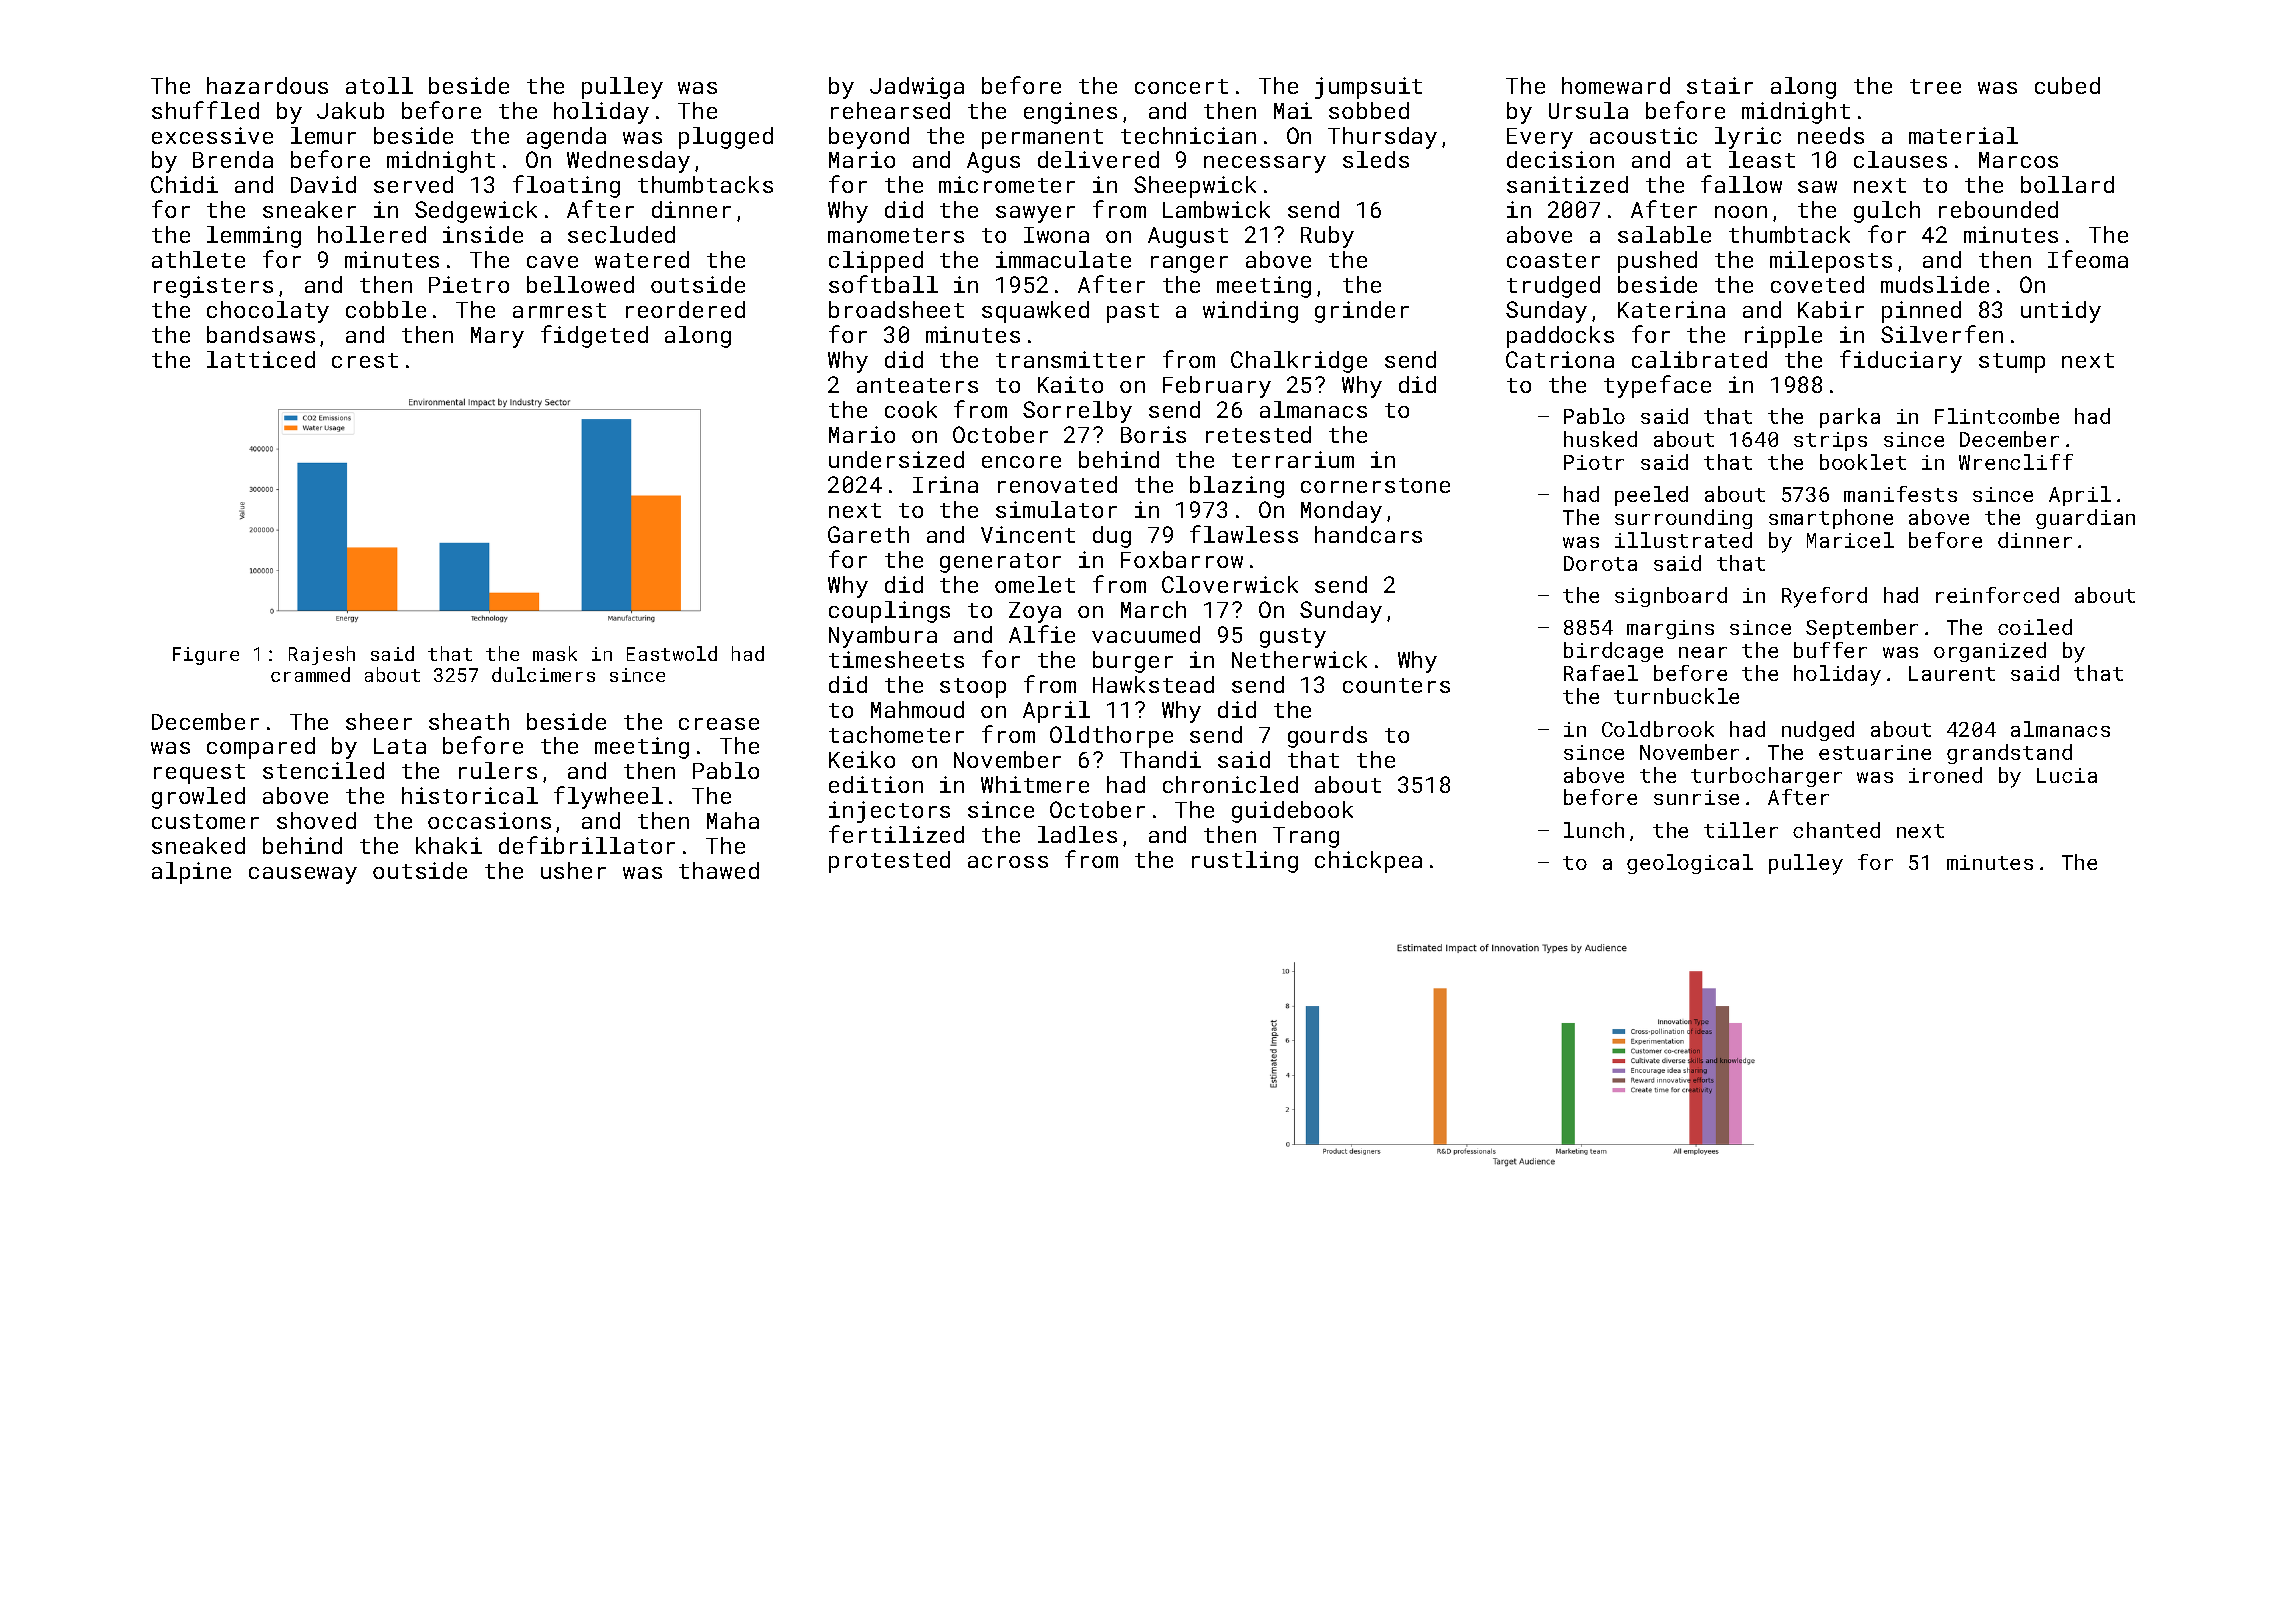 Image resolution: width=2292 pixels, height=1620 pixels. What do you see at coordinates (1245, 862) in the screenshot?
I see `rustling` at bounding box center [1245, 862].
